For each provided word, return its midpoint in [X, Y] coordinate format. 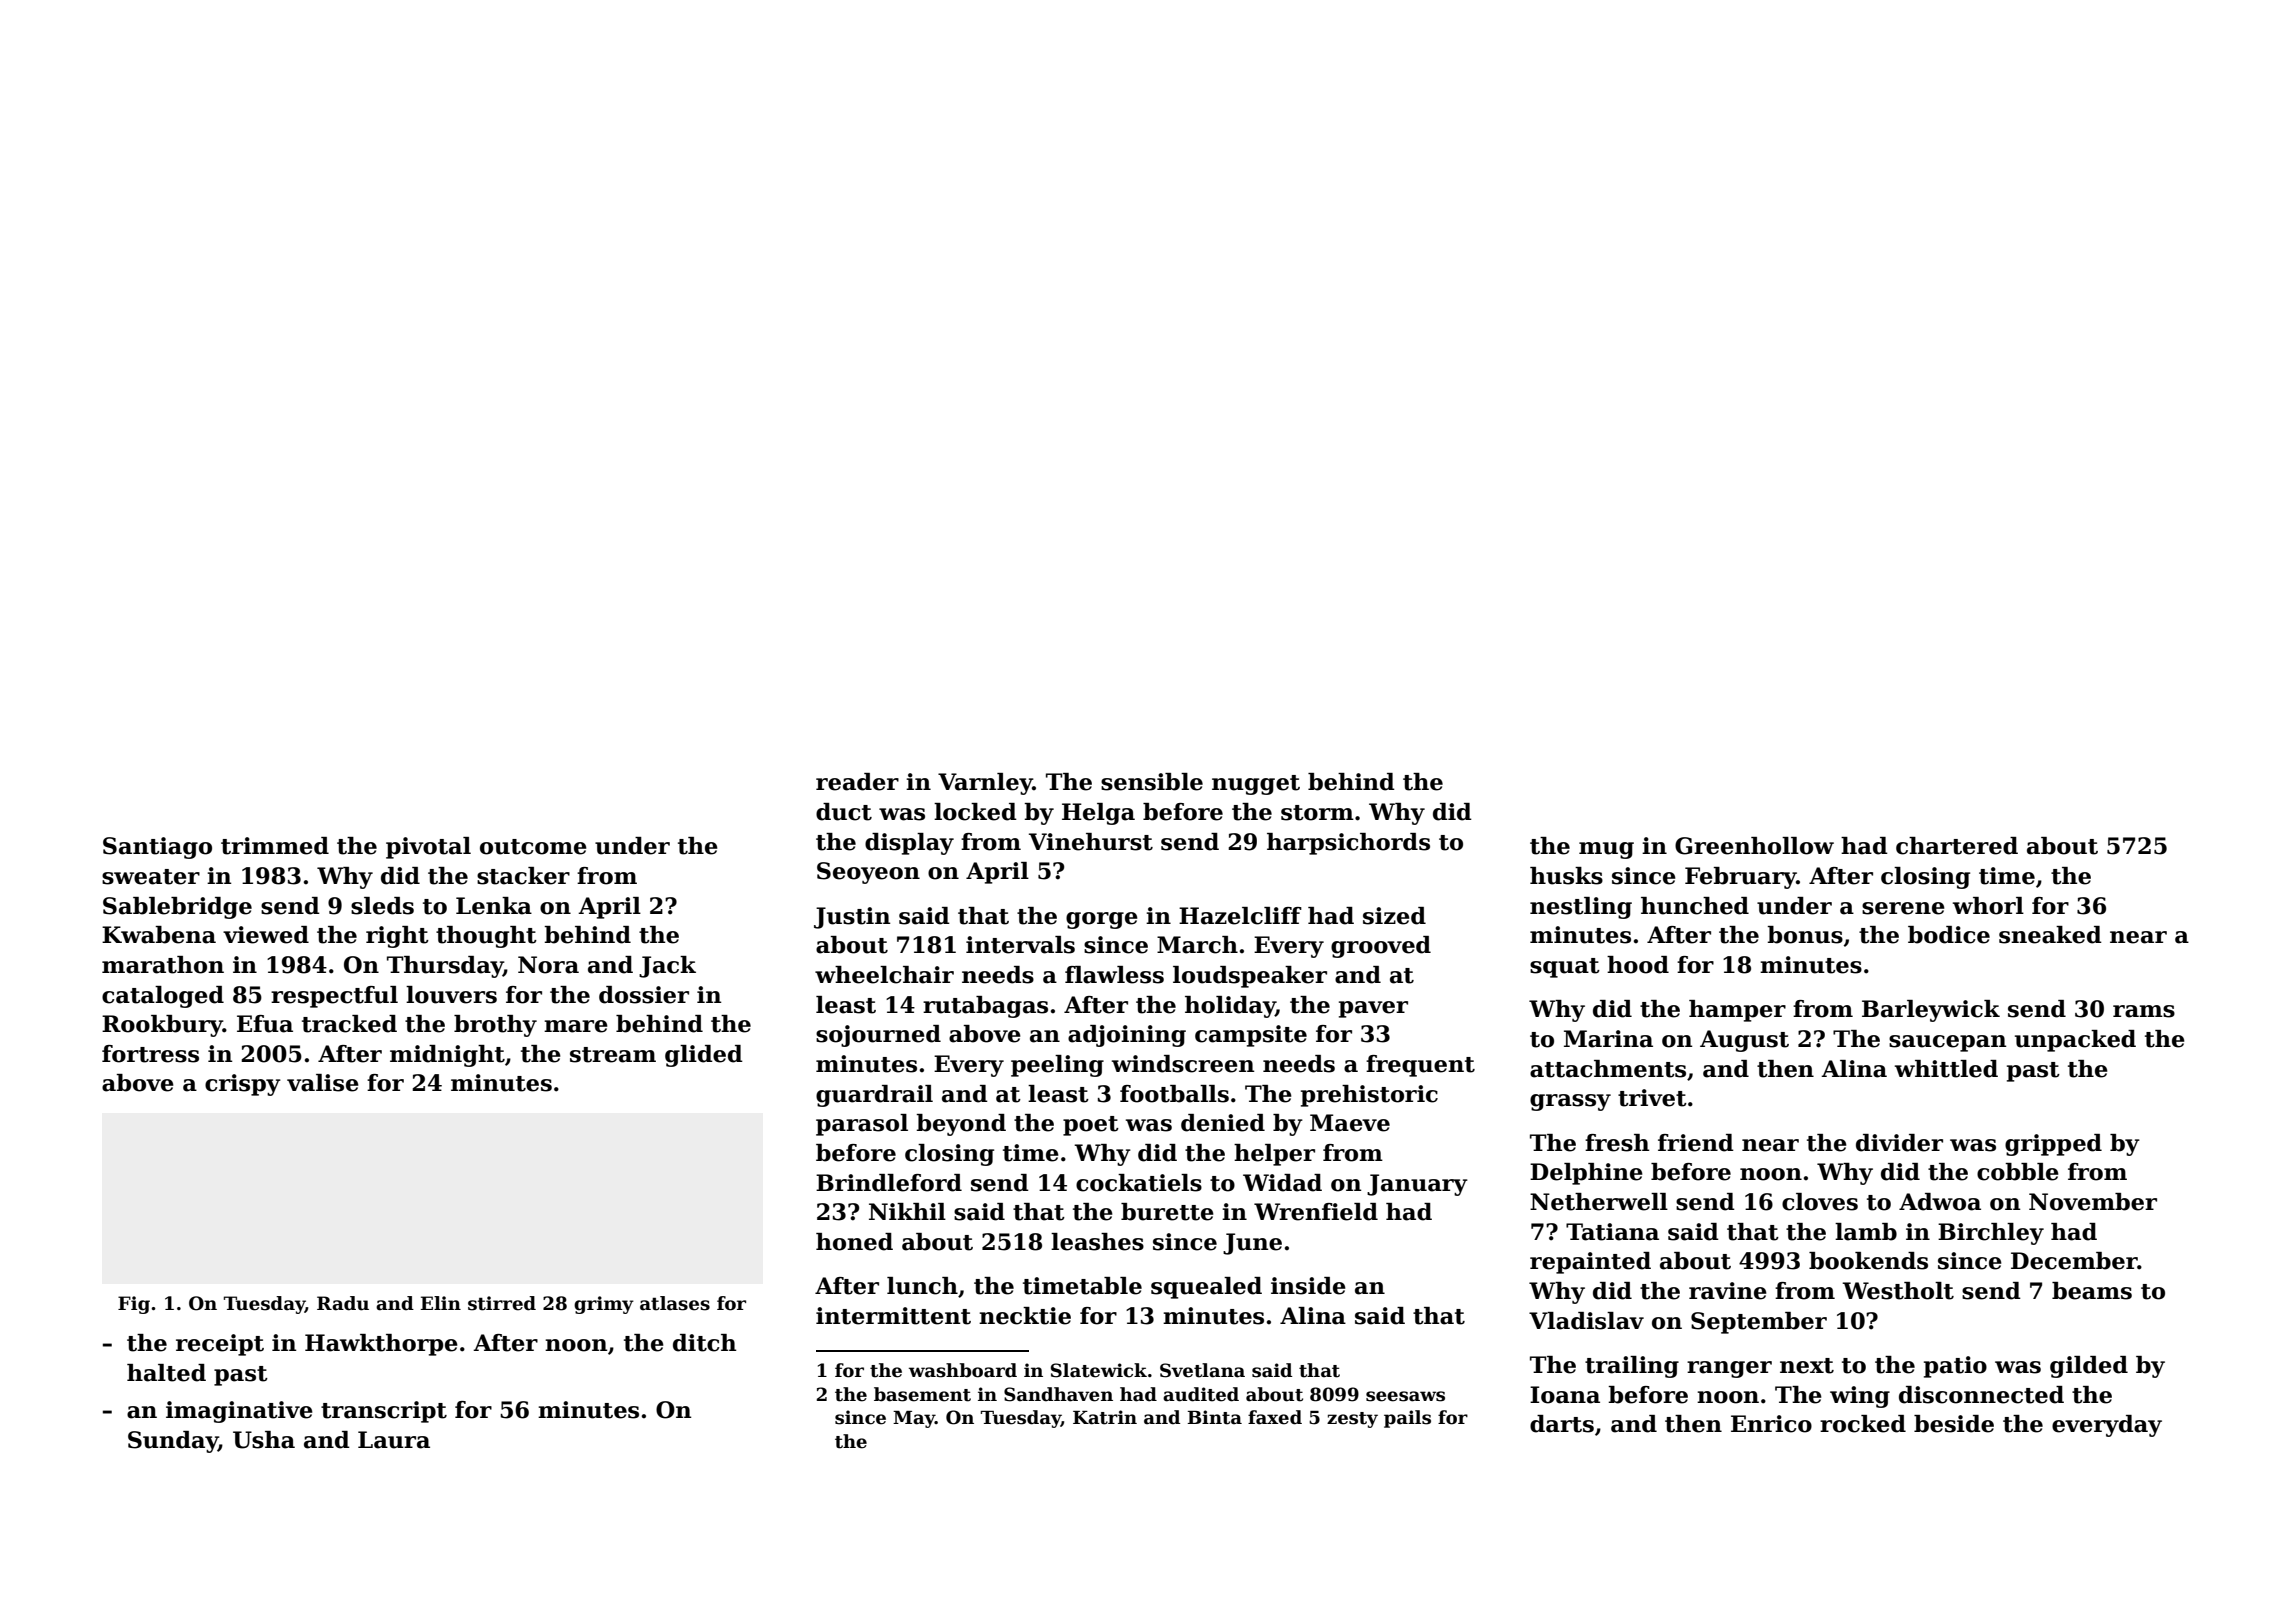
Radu [343, 1303]
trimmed [275, 846]
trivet [1652, 1098]
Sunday [173, 1442]
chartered [1957, 846]
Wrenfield [1316, 1212]
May [914, 1419]
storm [1317, 813]
